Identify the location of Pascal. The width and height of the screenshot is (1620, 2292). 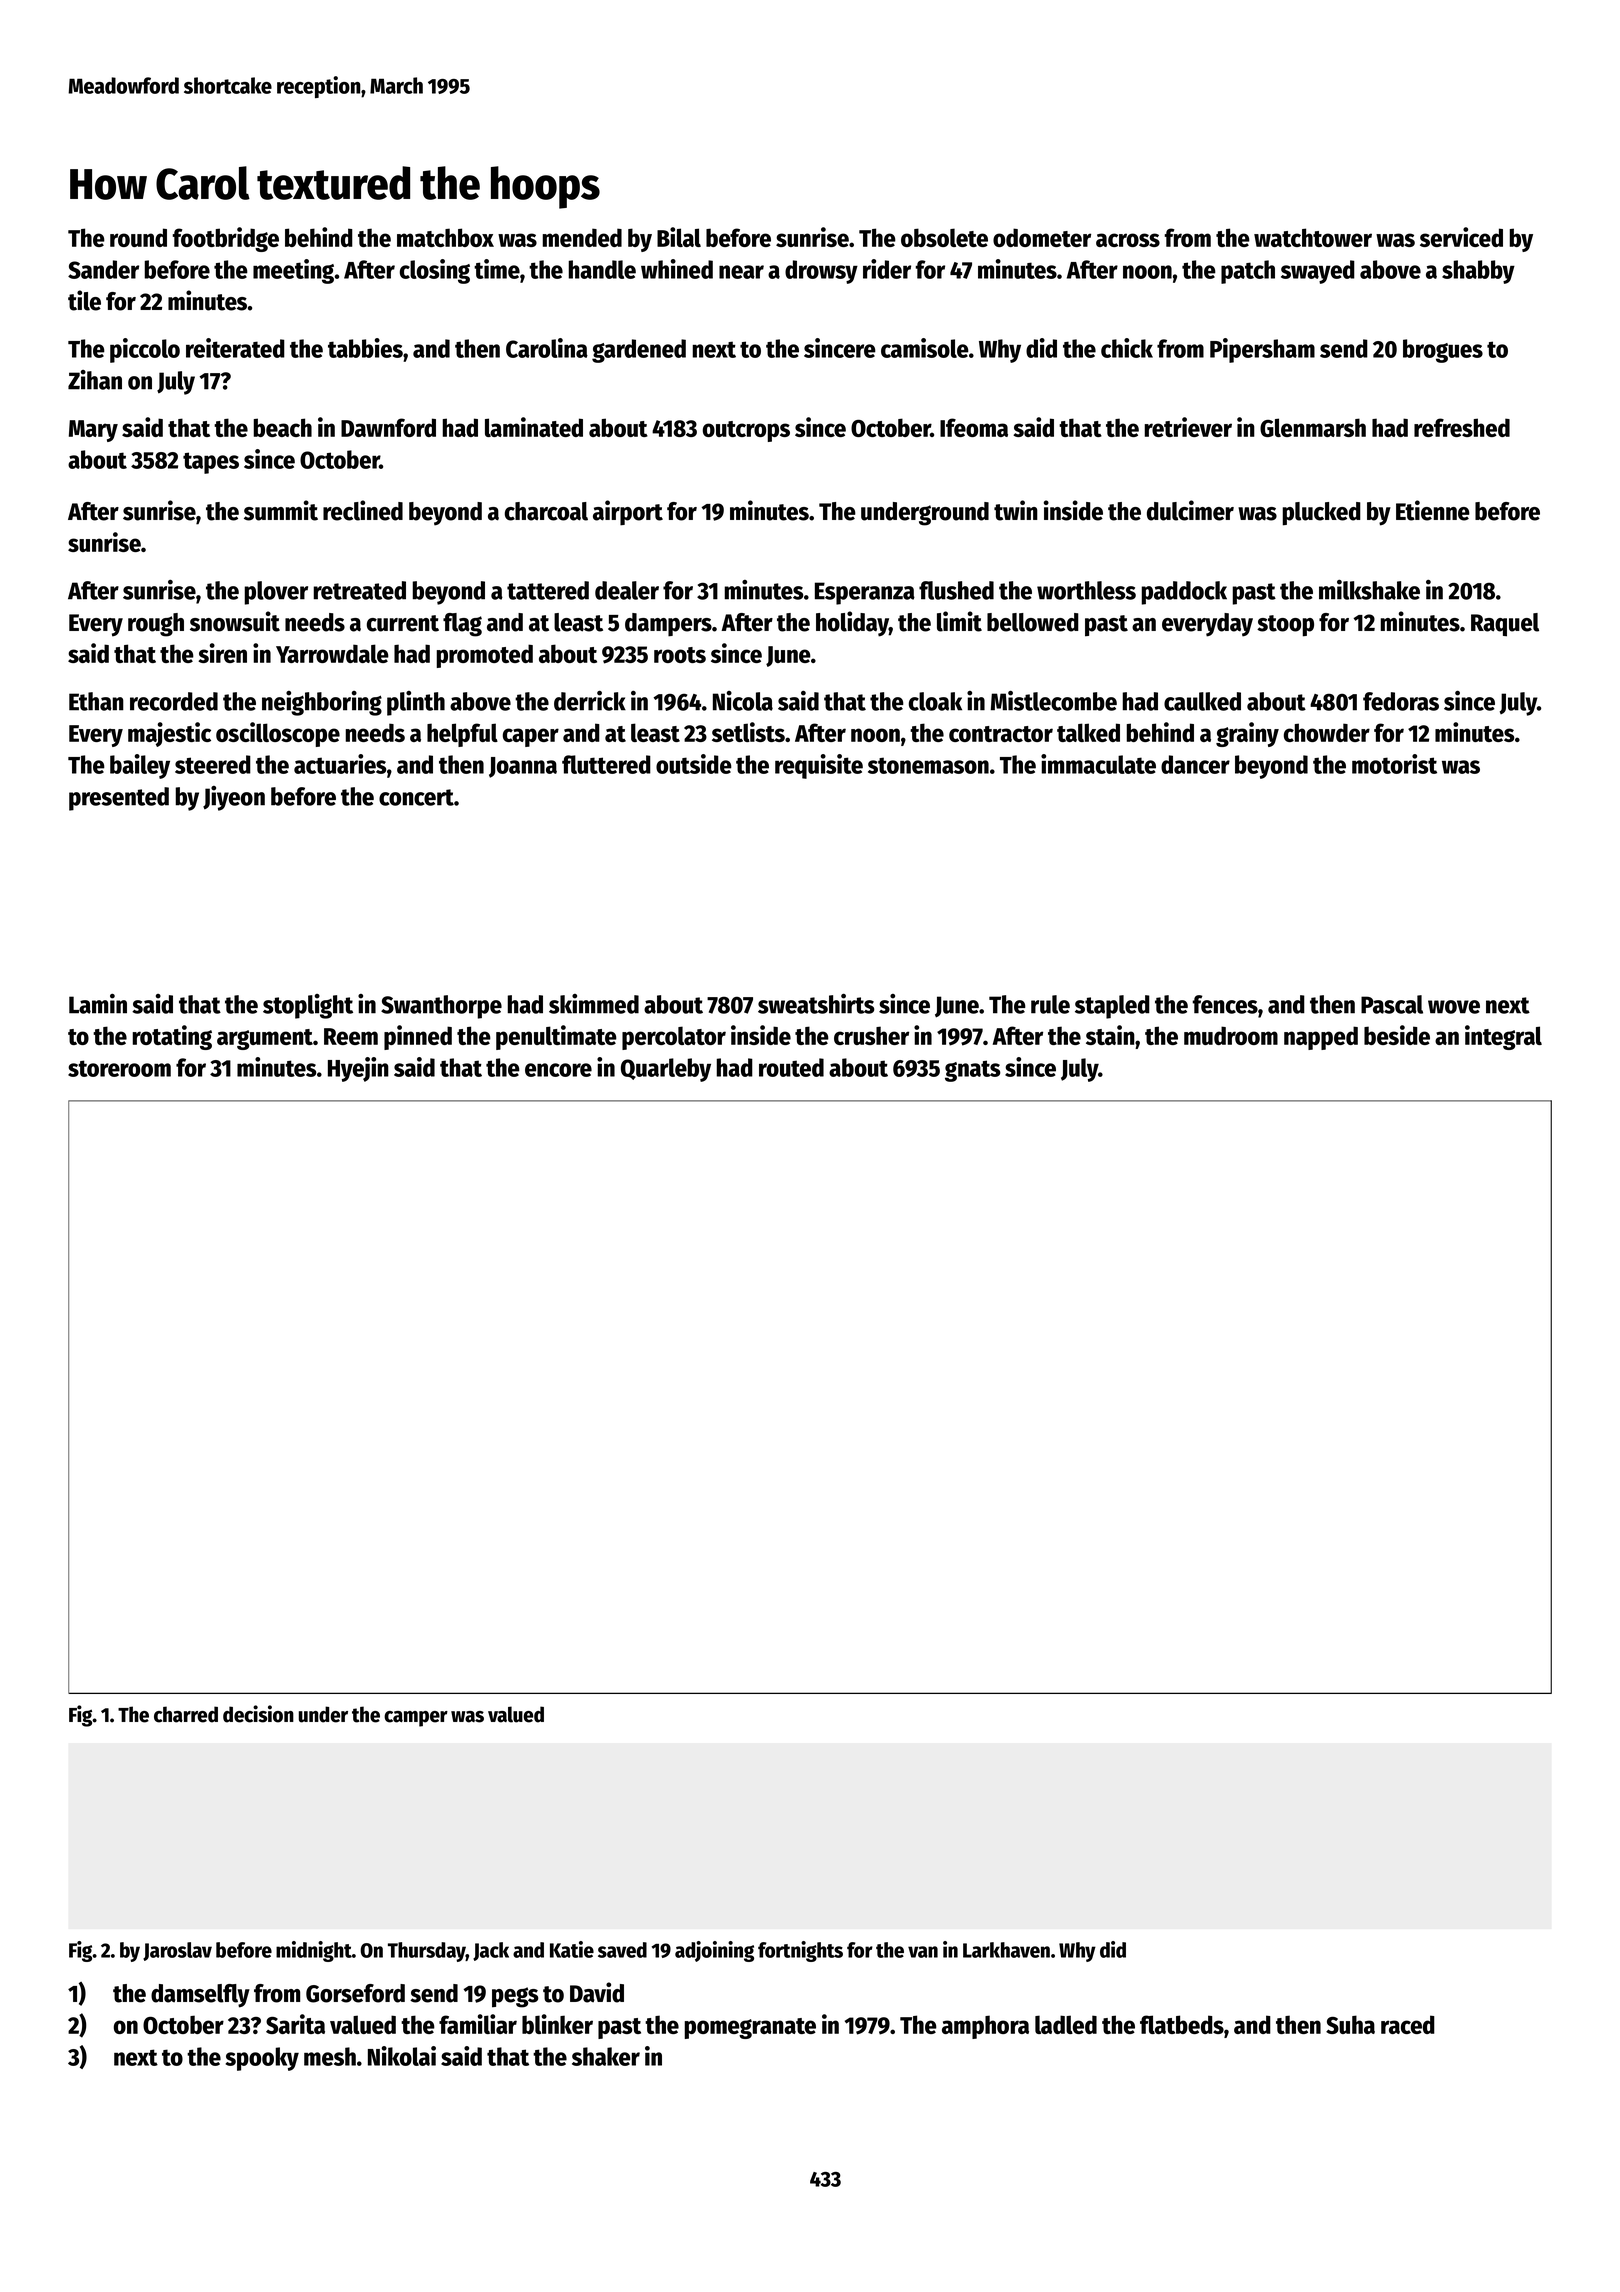
(1392, 1004).
